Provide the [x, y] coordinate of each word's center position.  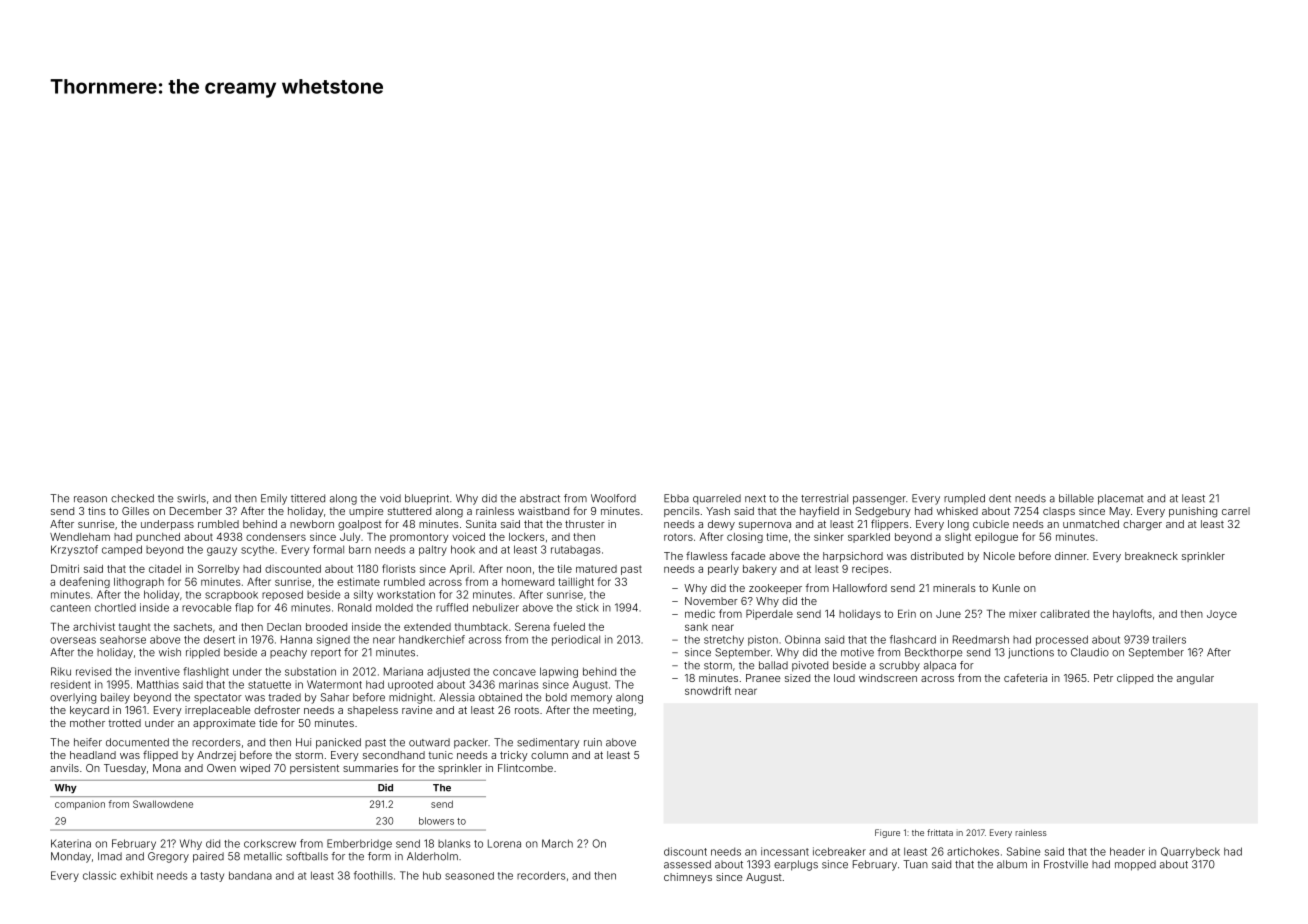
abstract [540, 498]
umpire [366, 512]
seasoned [469, 876]
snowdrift [708, 690]
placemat [1121, 499]
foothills [373, 875]
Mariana [403, 671]
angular [1195, 679]
